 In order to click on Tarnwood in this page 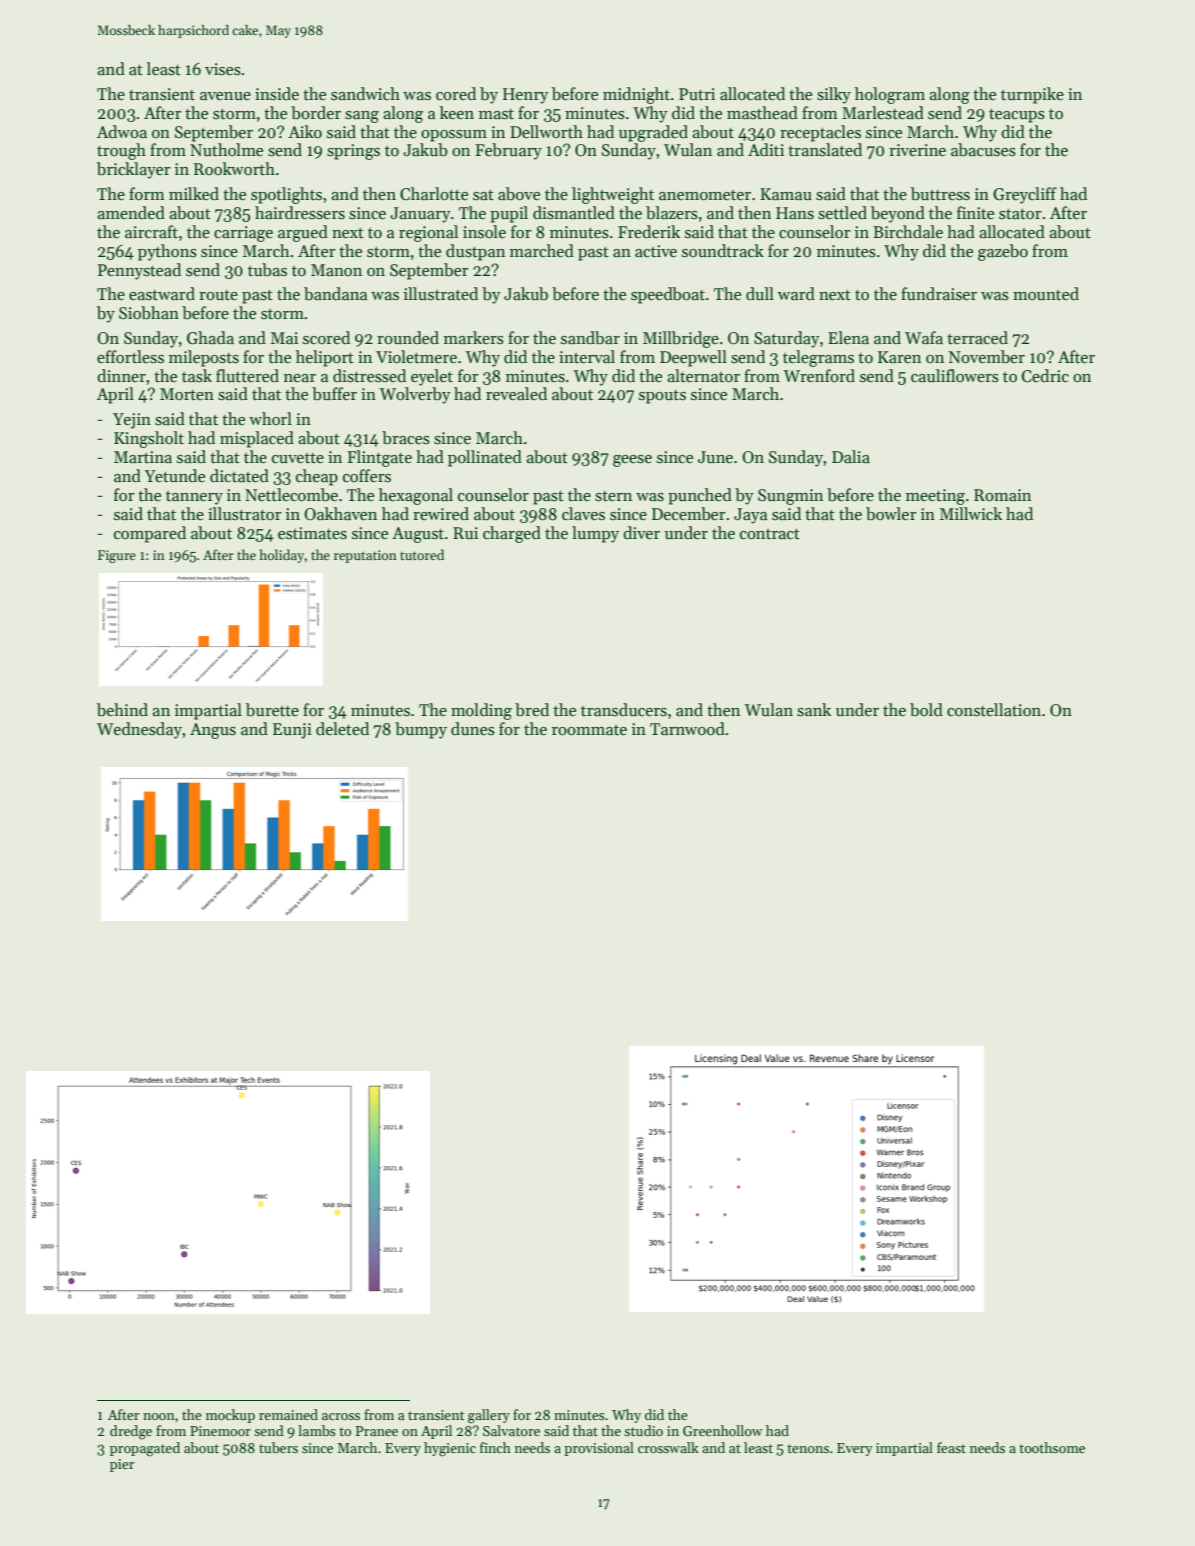, I will do `click(687, 729)`.
